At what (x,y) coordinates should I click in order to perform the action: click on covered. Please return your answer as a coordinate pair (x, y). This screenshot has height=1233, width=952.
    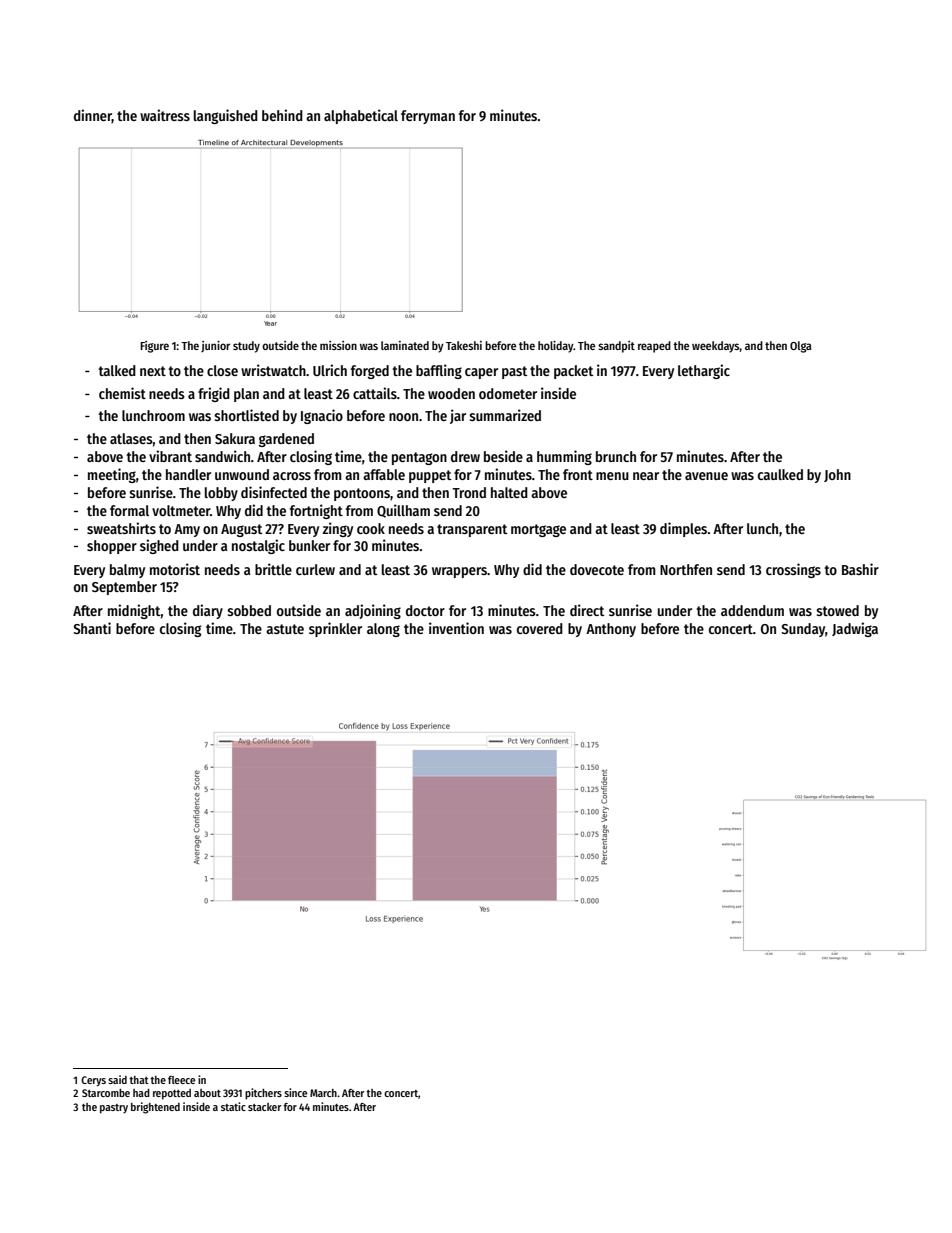
    Looking at the image, I should click on (540, 628).
